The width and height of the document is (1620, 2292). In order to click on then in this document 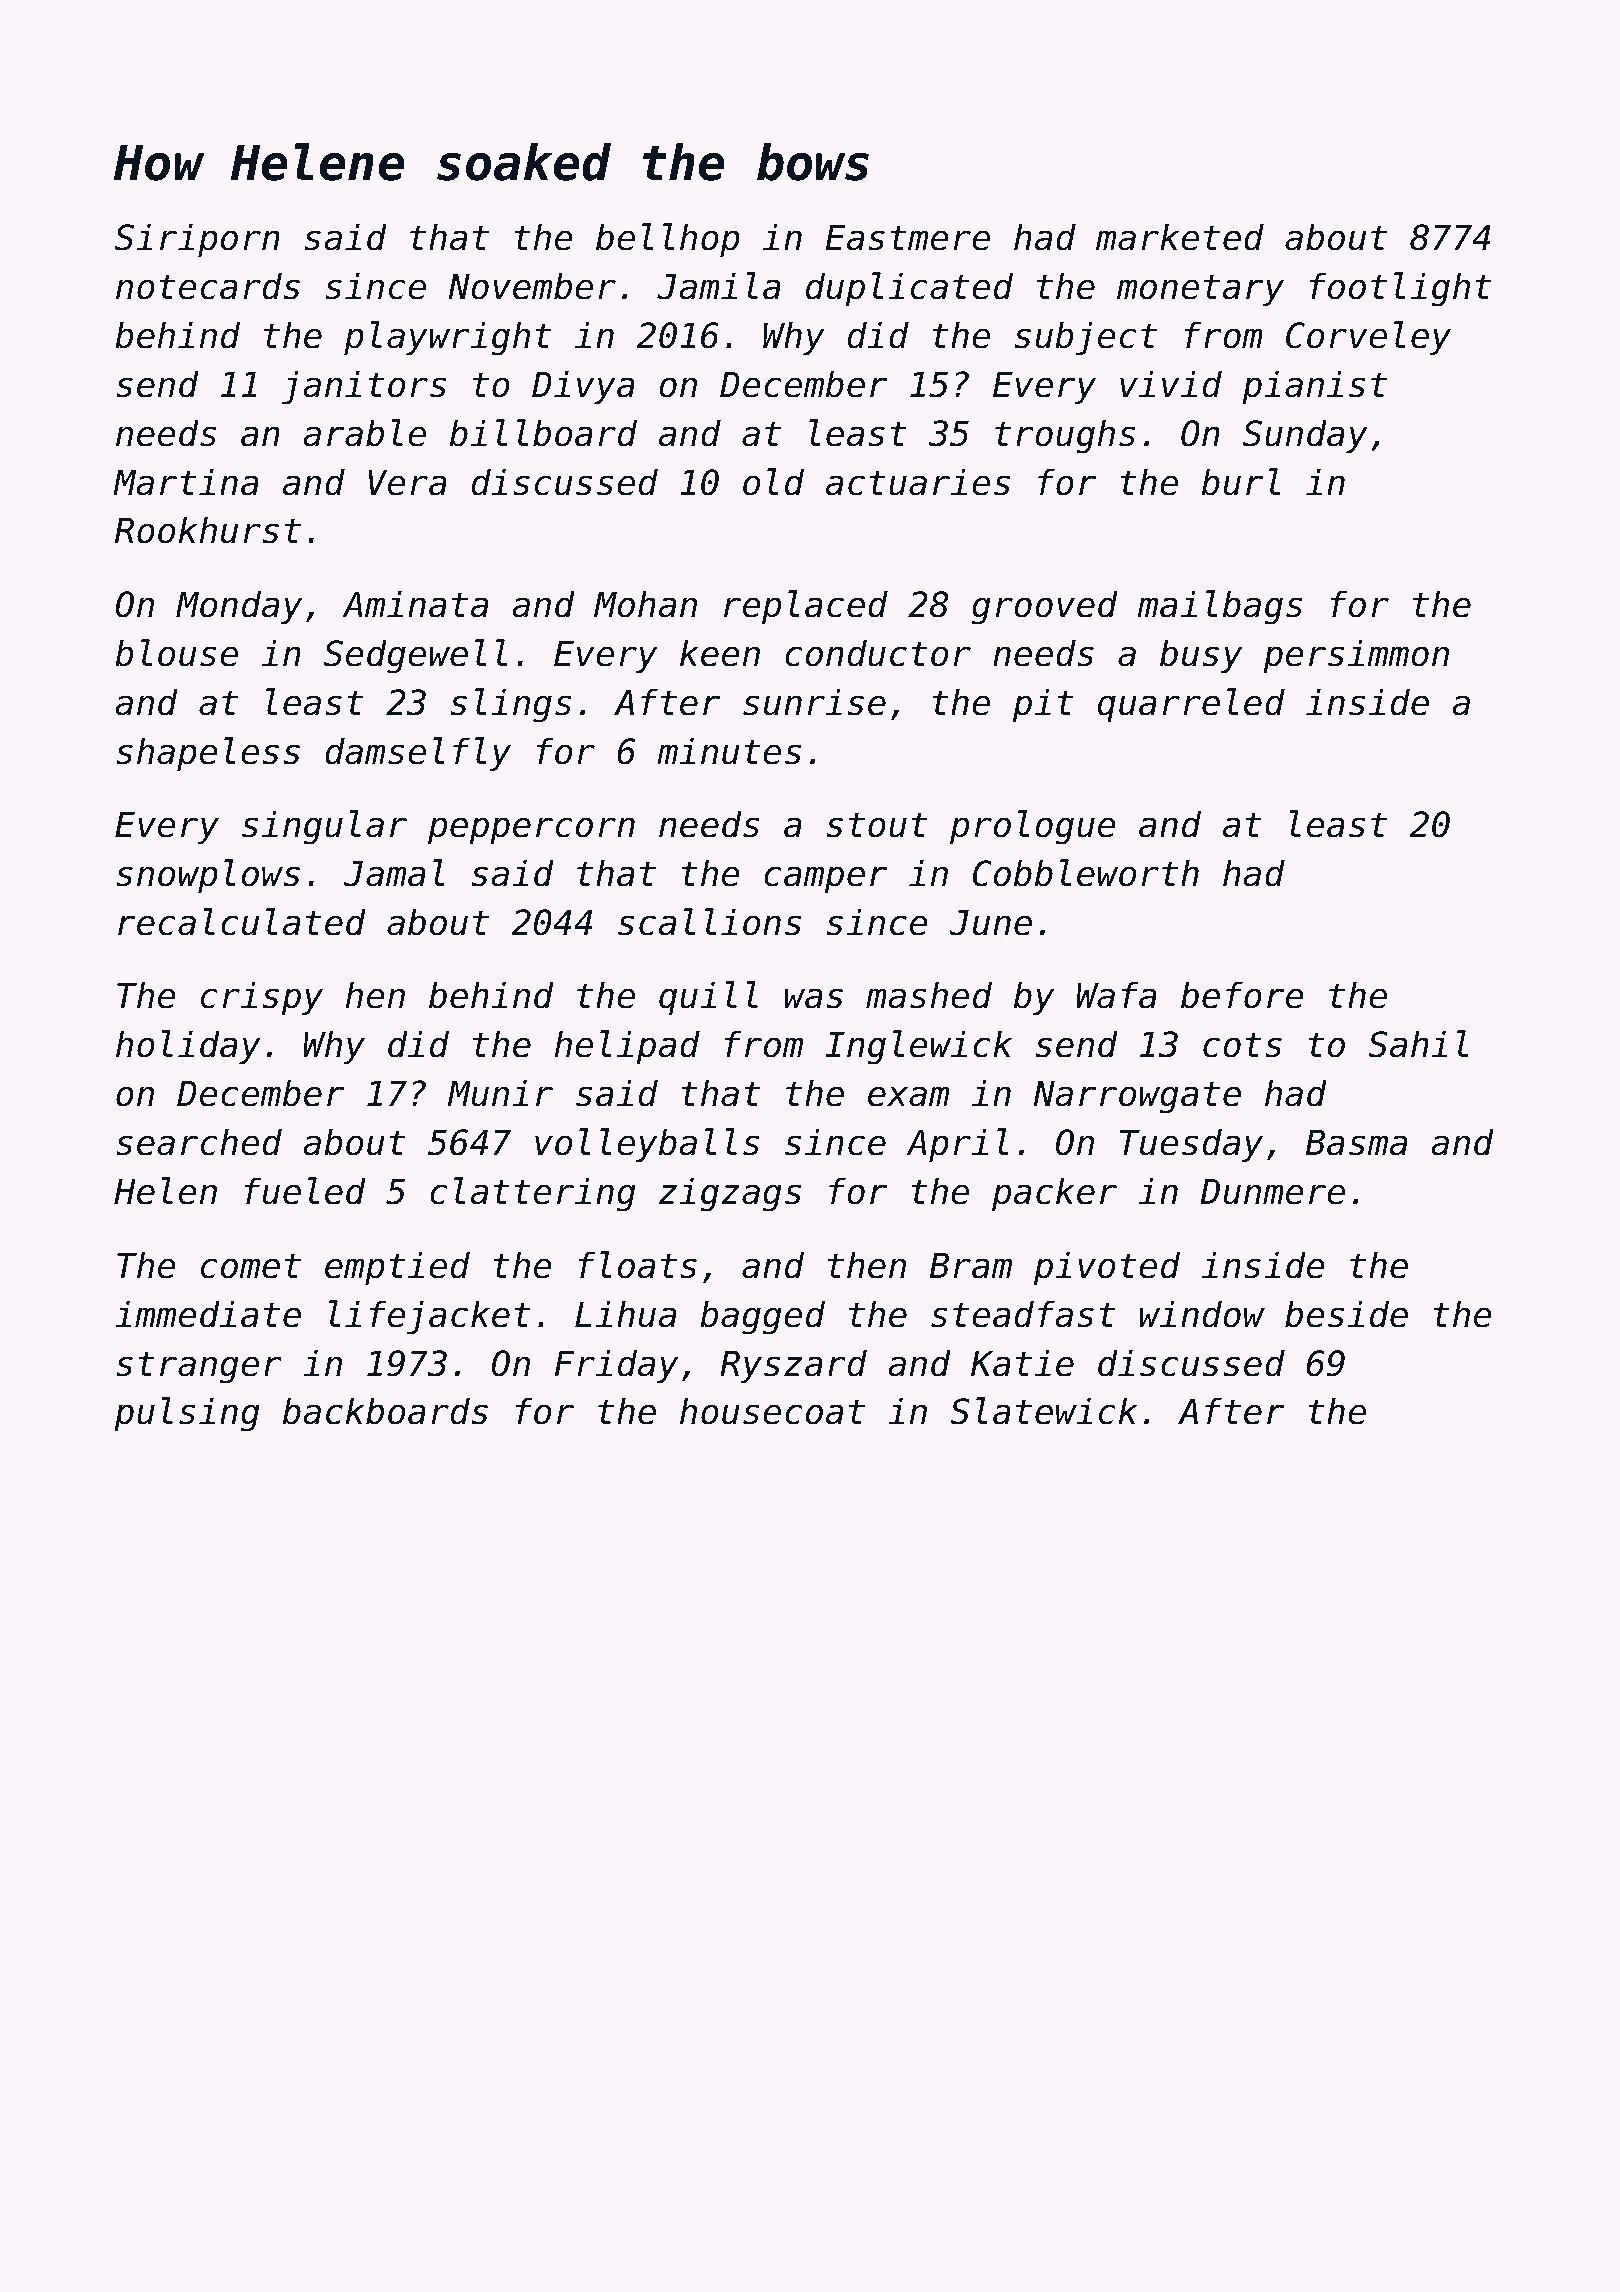, I will do `click(867, 1265)`.
